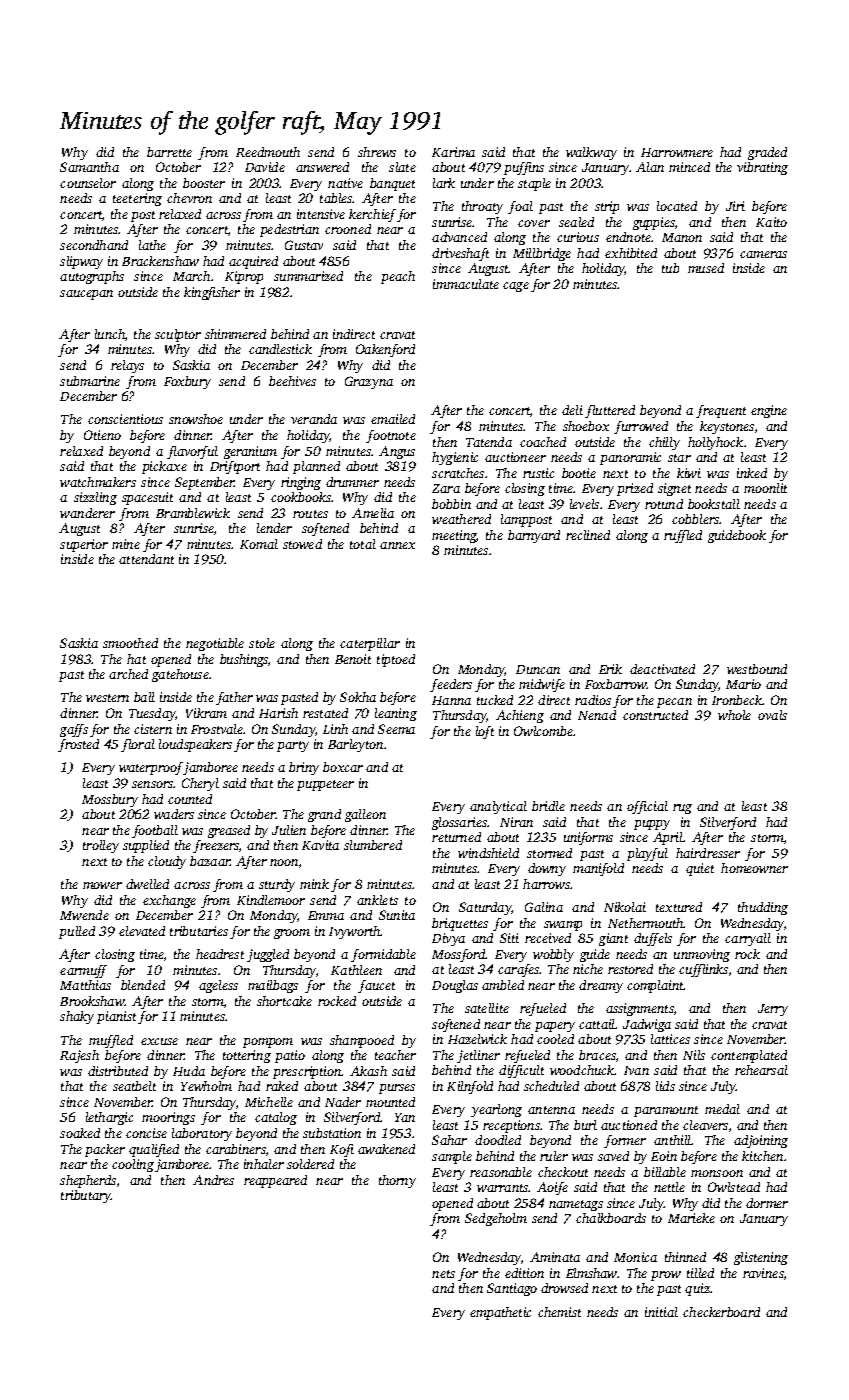 This page has width=849, height=1400. Describe the element at coordinates (500, 1313) in the page. I see `empathetic` at that location.
